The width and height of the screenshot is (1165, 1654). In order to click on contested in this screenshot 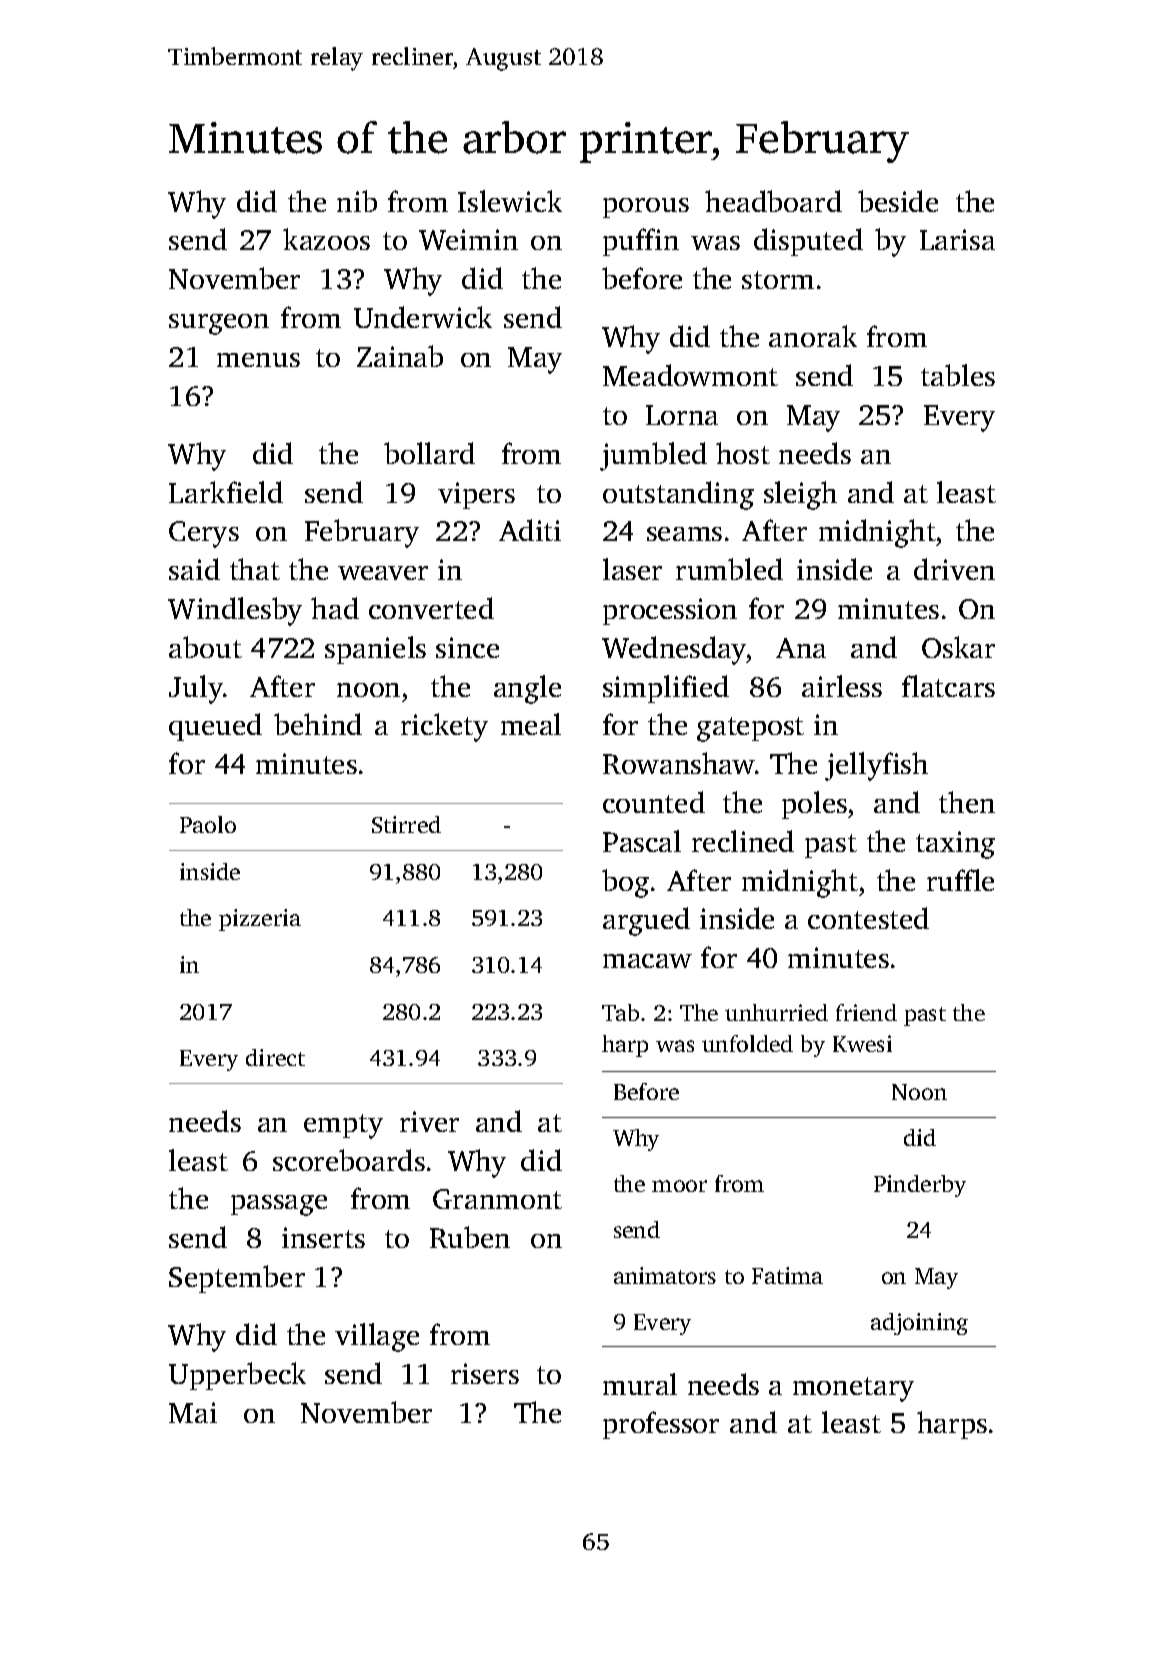, I will do `click(868, 918)`.
